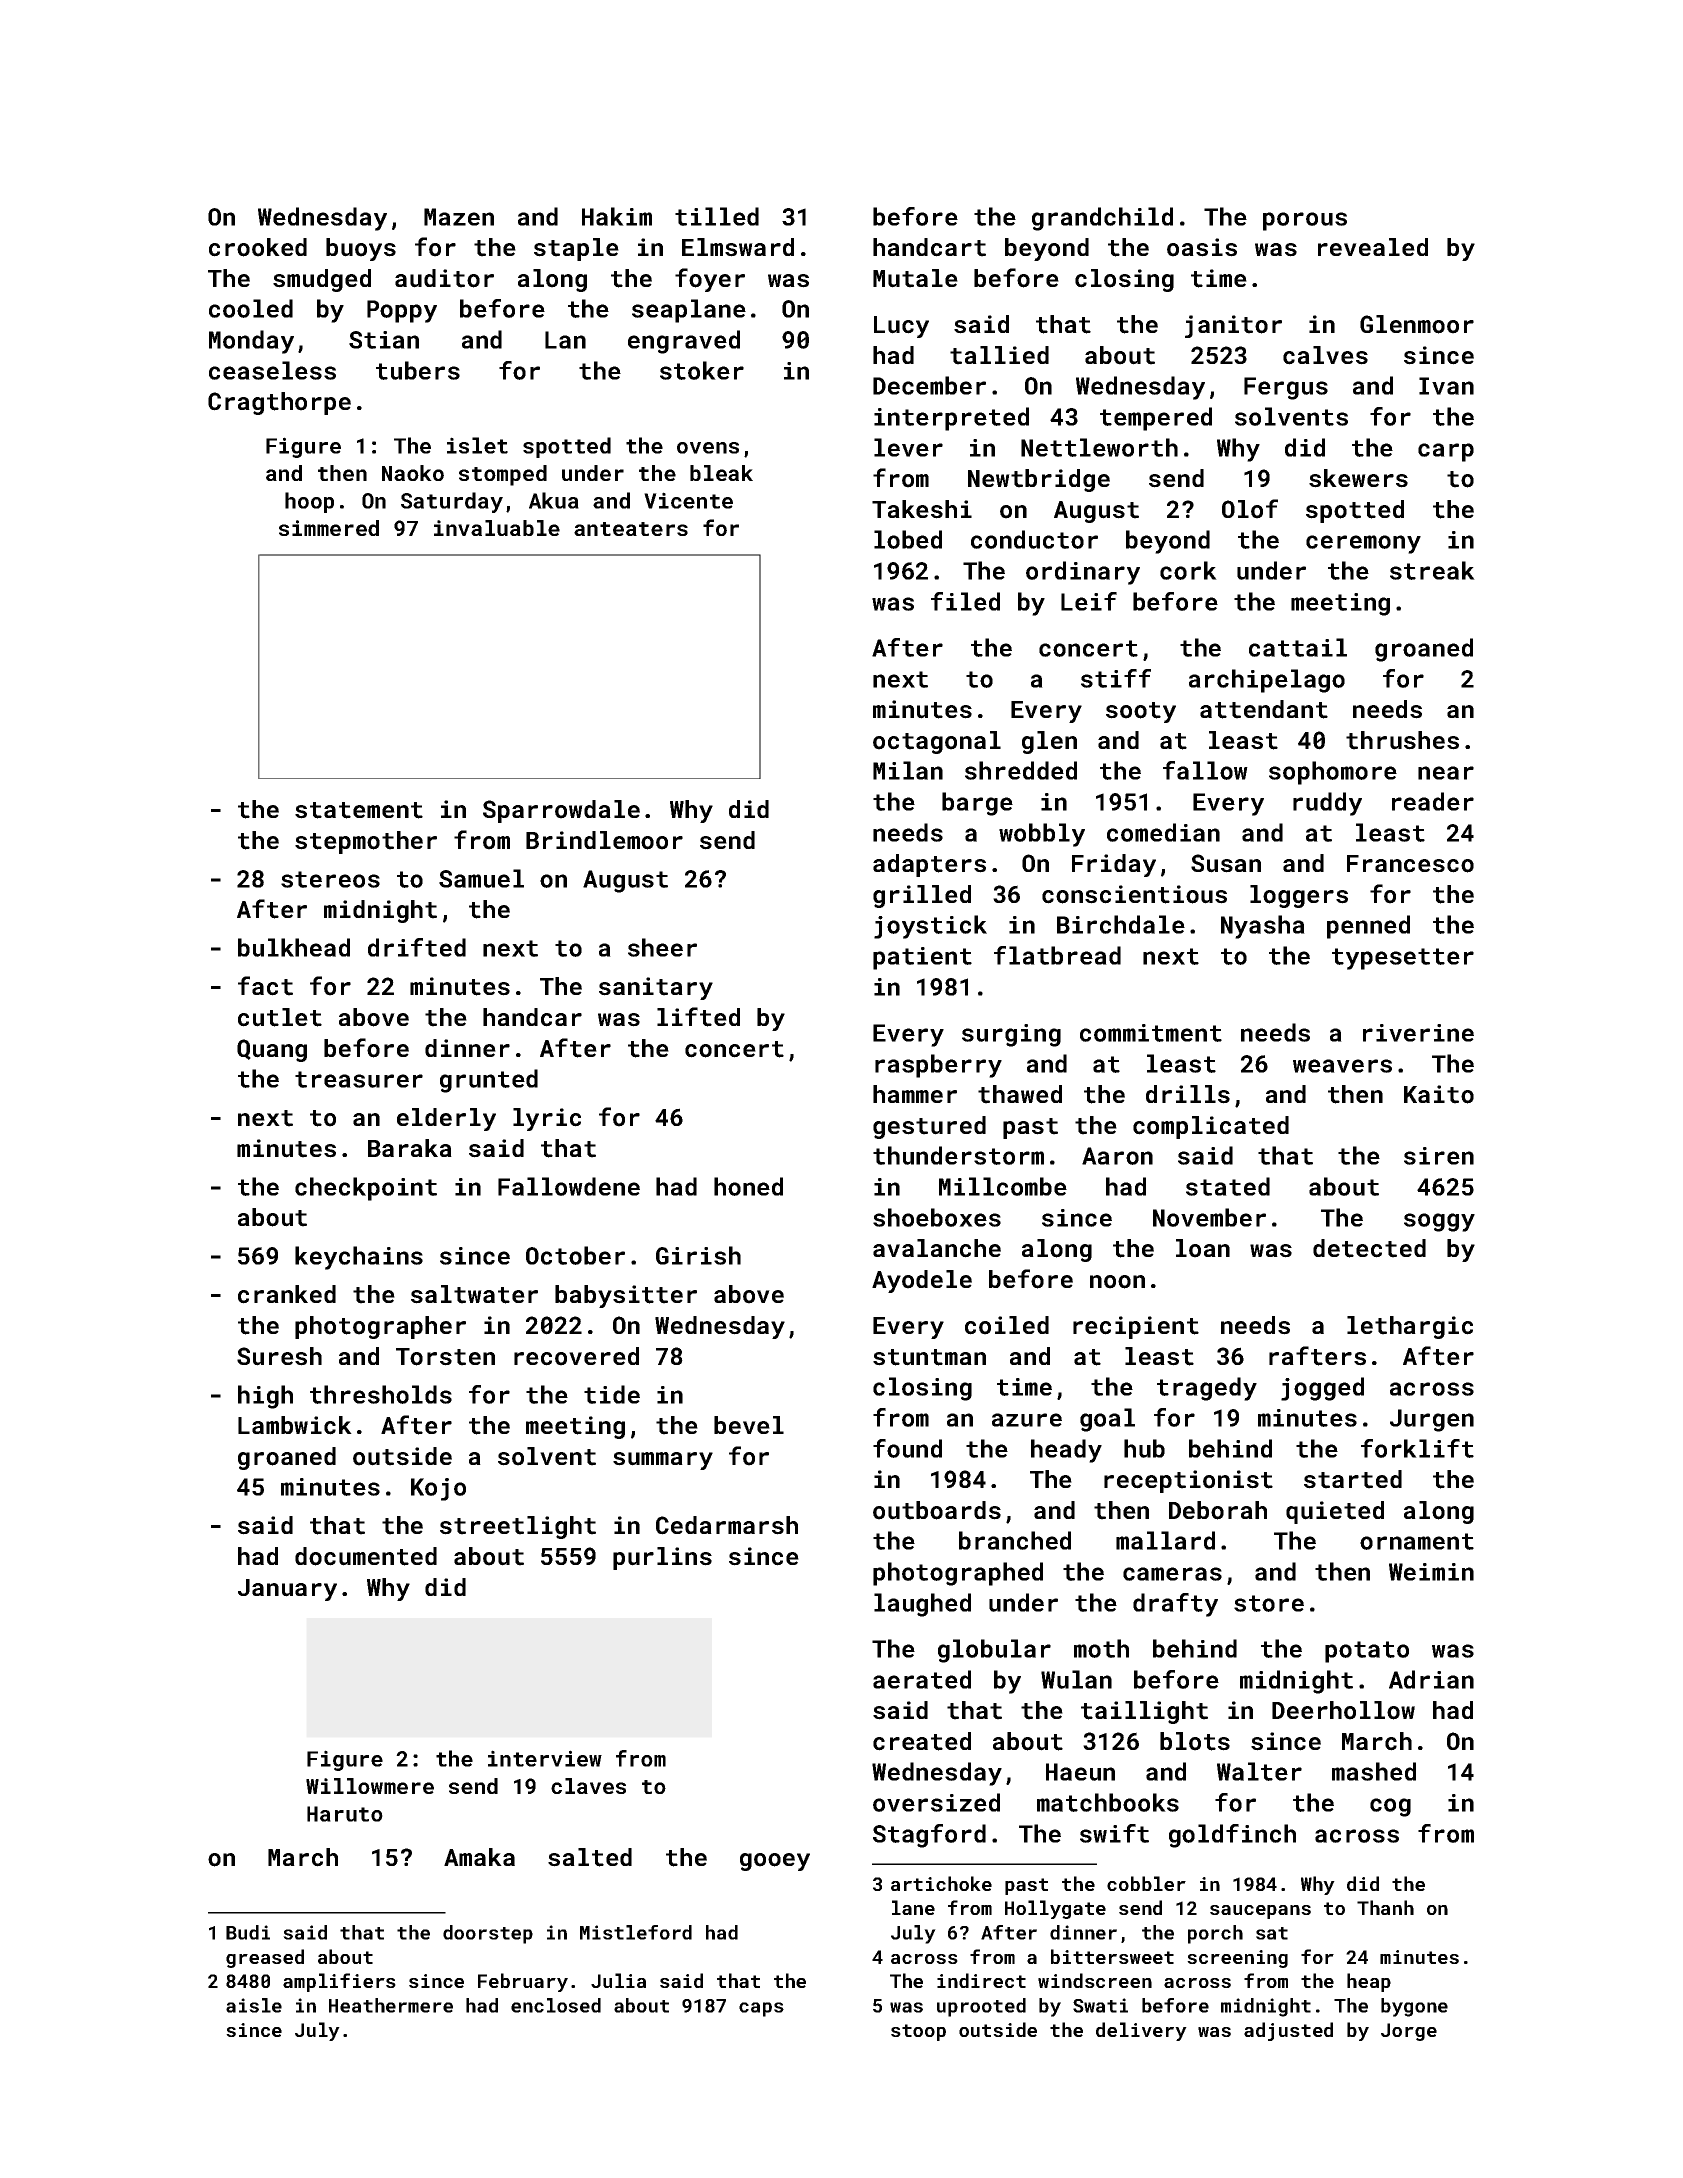 This screenshot has height=2178, width=1683. I want to click on Jurgen, so click(1432, 1420).
